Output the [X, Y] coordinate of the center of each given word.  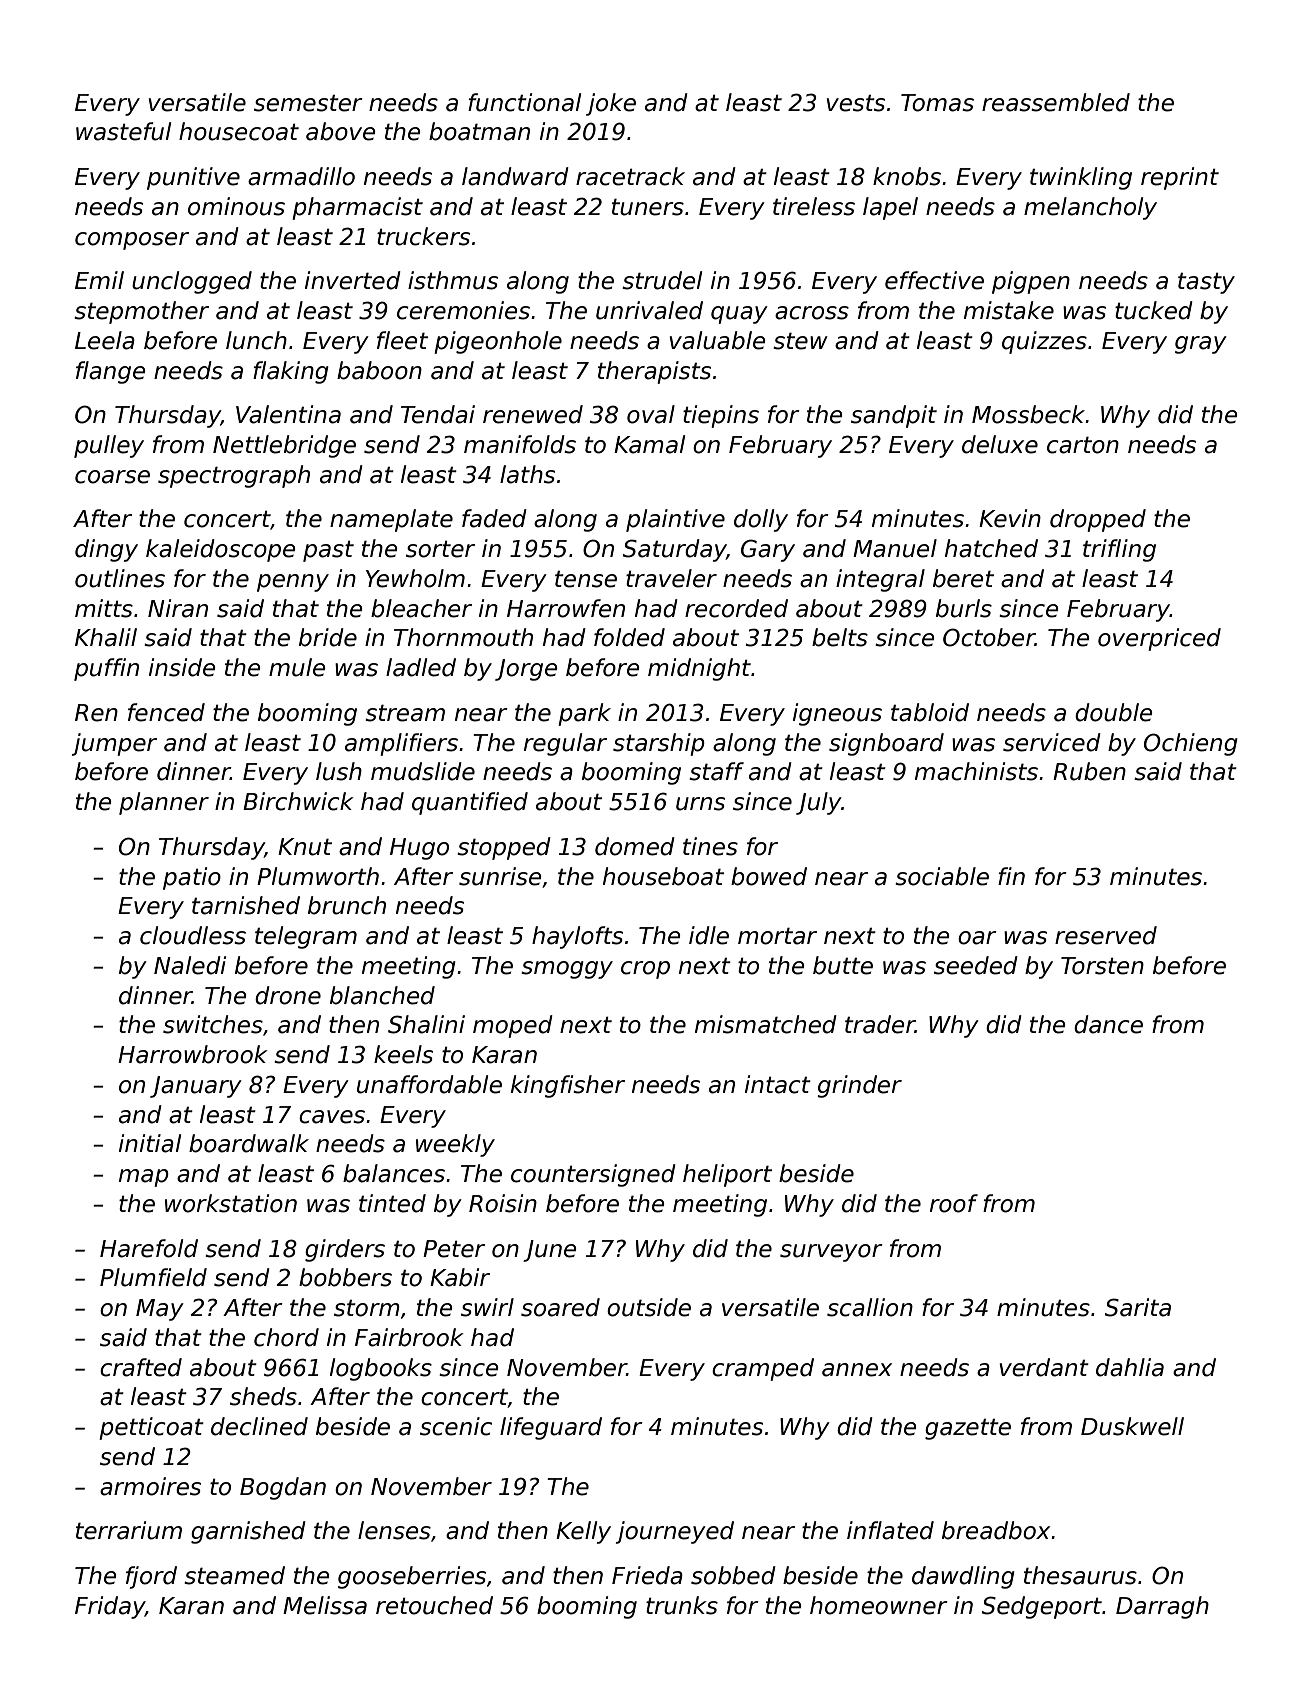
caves [332, 1117]
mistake [1009, 310]
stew [800, 341]
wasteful [123, 131]
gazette [968, 1429]
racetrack [630, 176]
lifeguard [551, 1428]
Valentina [288, 414]
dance [1108, 1024]
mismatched [766, 1024]
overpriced [1159, 639]
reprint [1180, 178]
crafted [141, 1367]
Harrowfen [566, 608]
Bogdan [283, 1488]
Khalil [106, 637]
